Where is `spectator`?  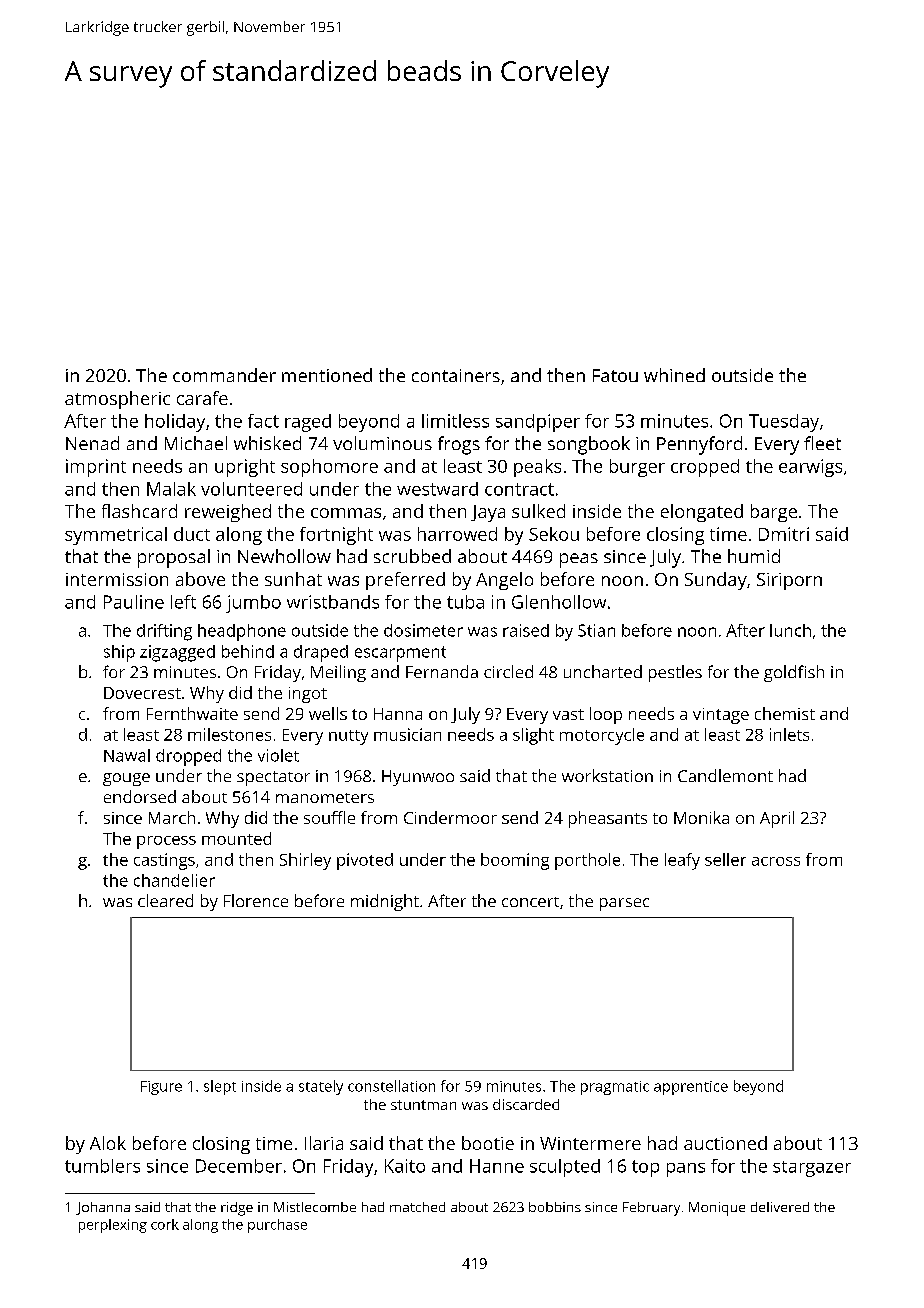
spectator is located at coordinates (273, 778).
